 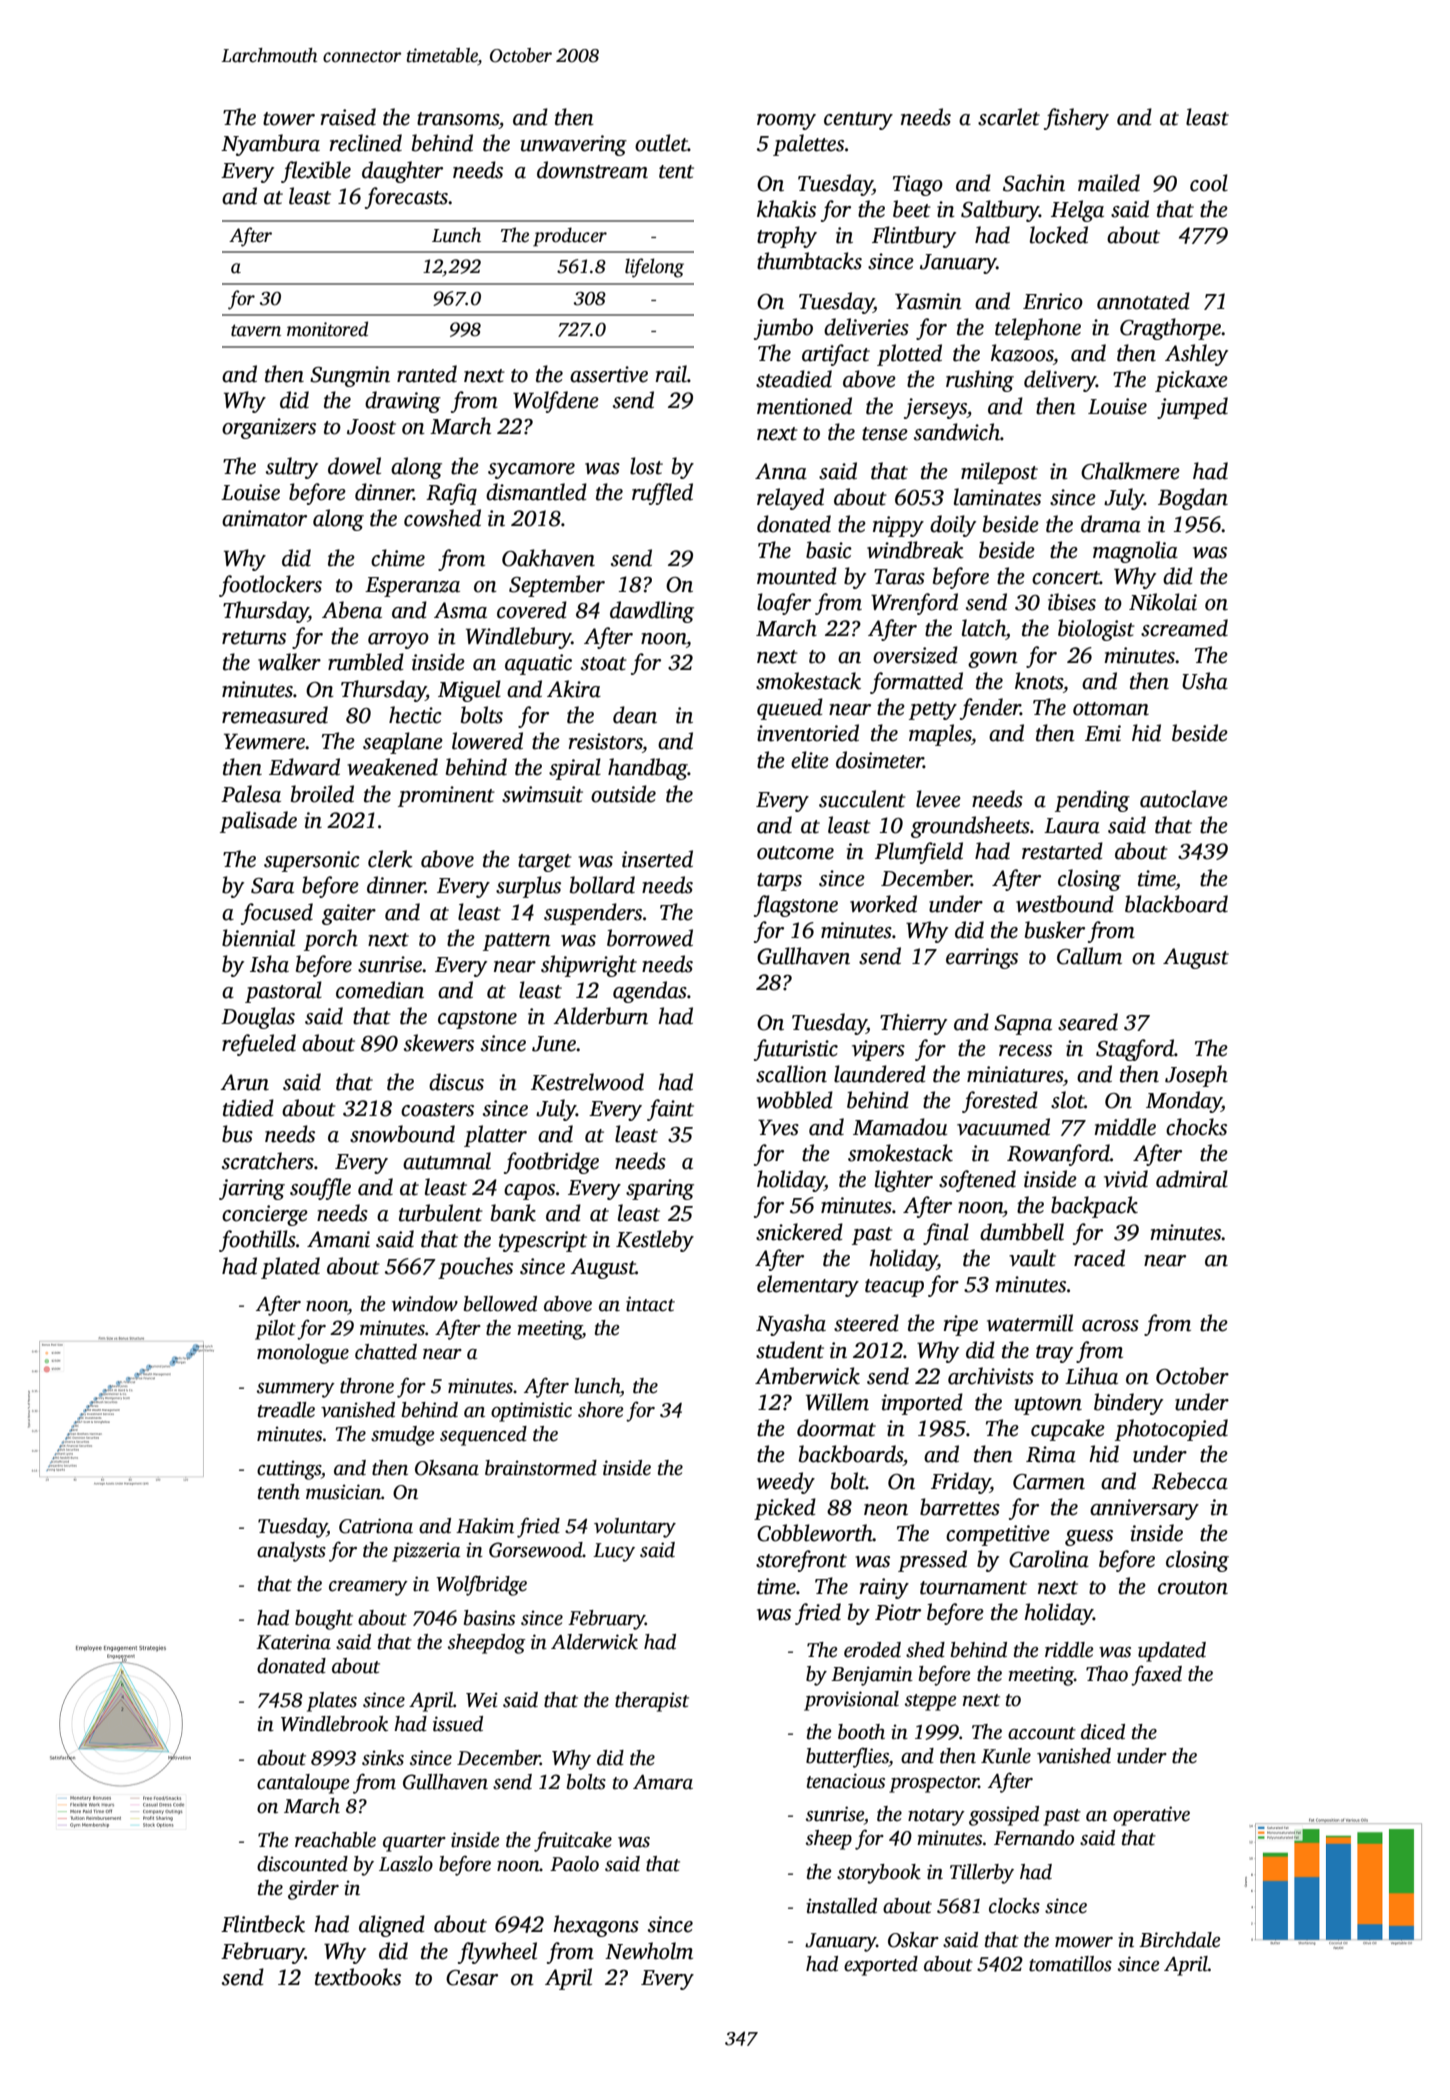 I want to click on groundsheets, so click(x=970, y=827).
